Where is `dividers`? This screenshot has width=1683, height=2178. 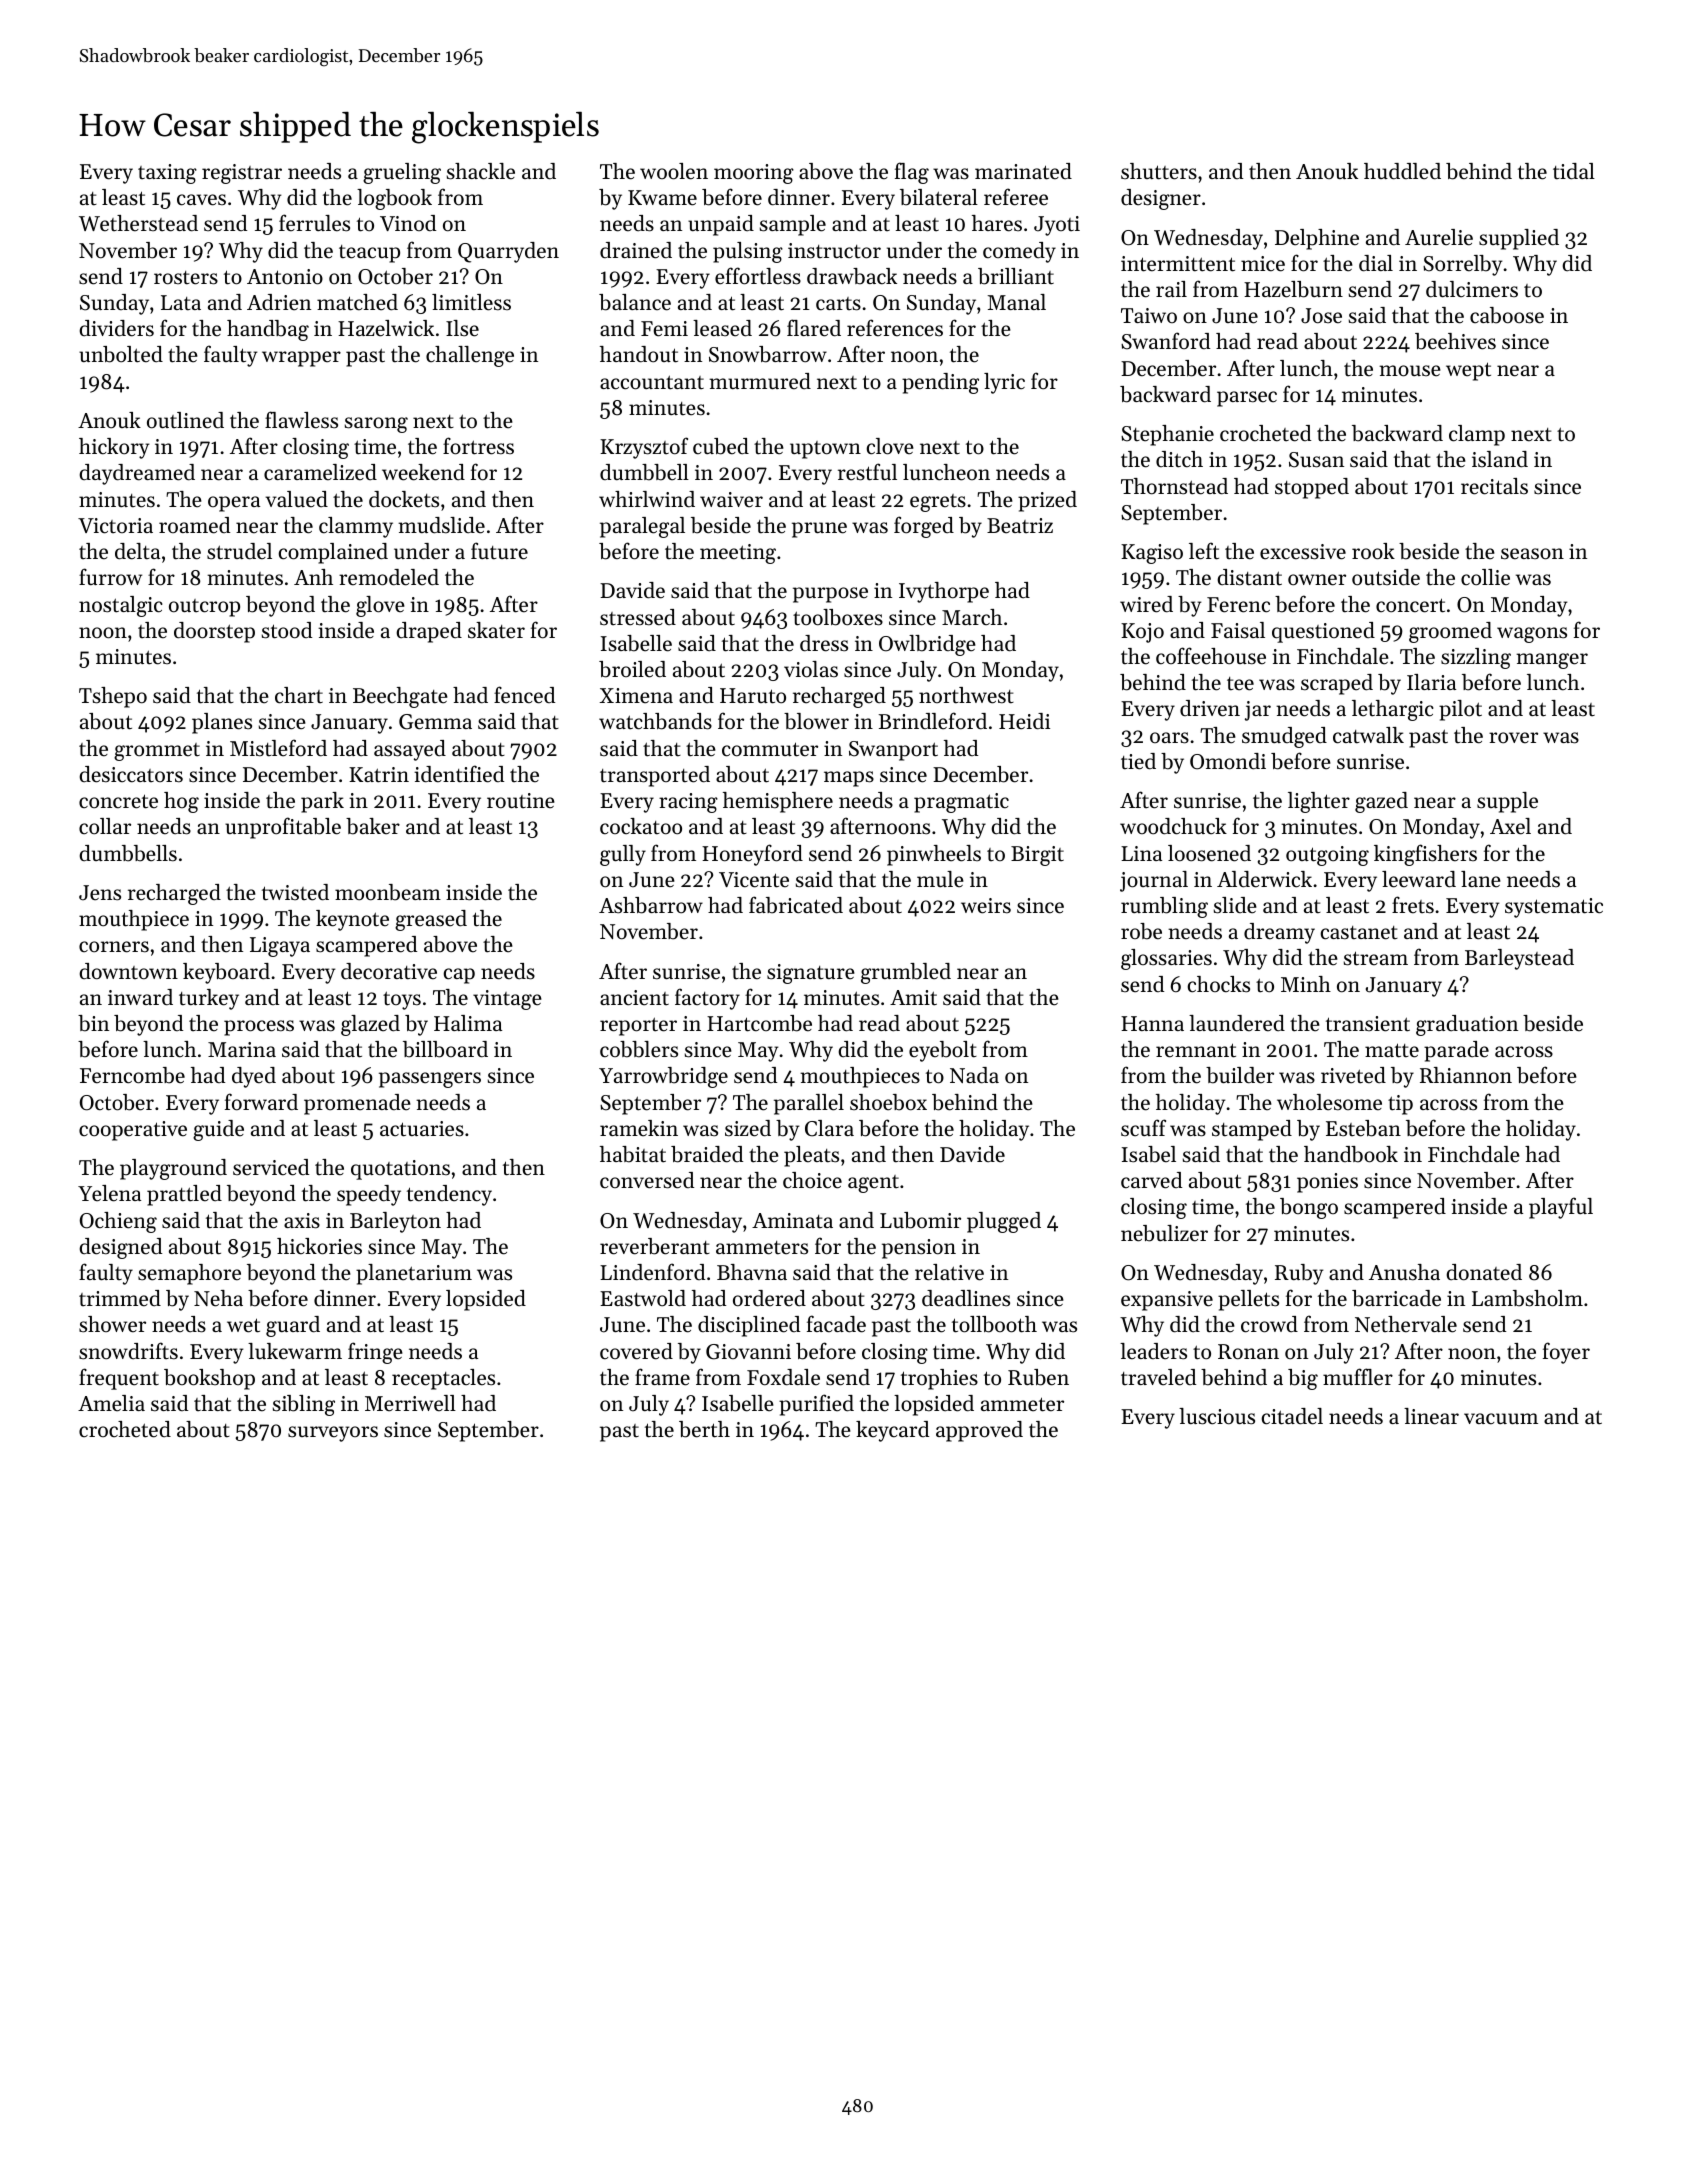
dividers is located at coordinates (116, 328).
